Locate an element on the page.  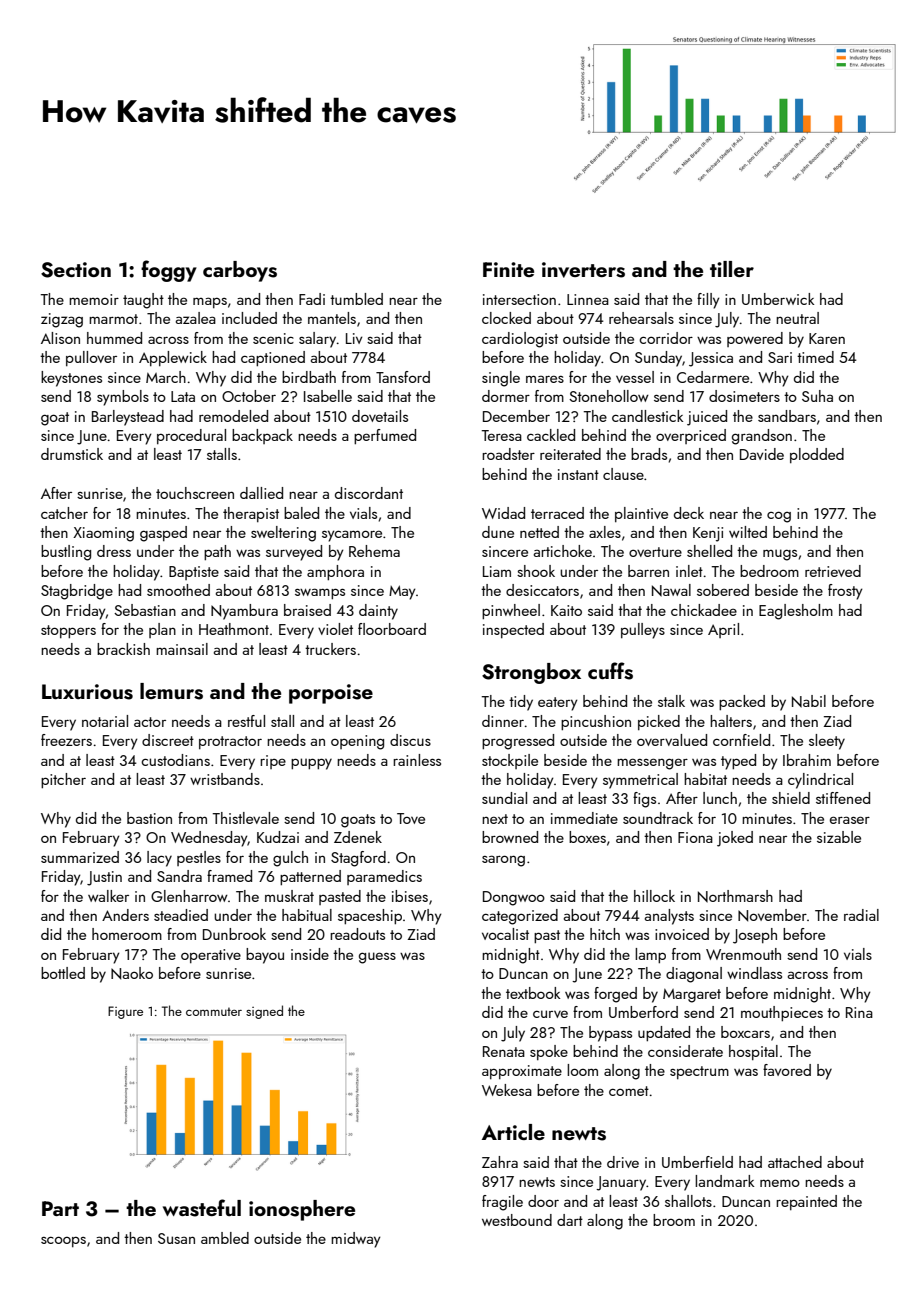
zigzag is located at coordinates (62, 320).
